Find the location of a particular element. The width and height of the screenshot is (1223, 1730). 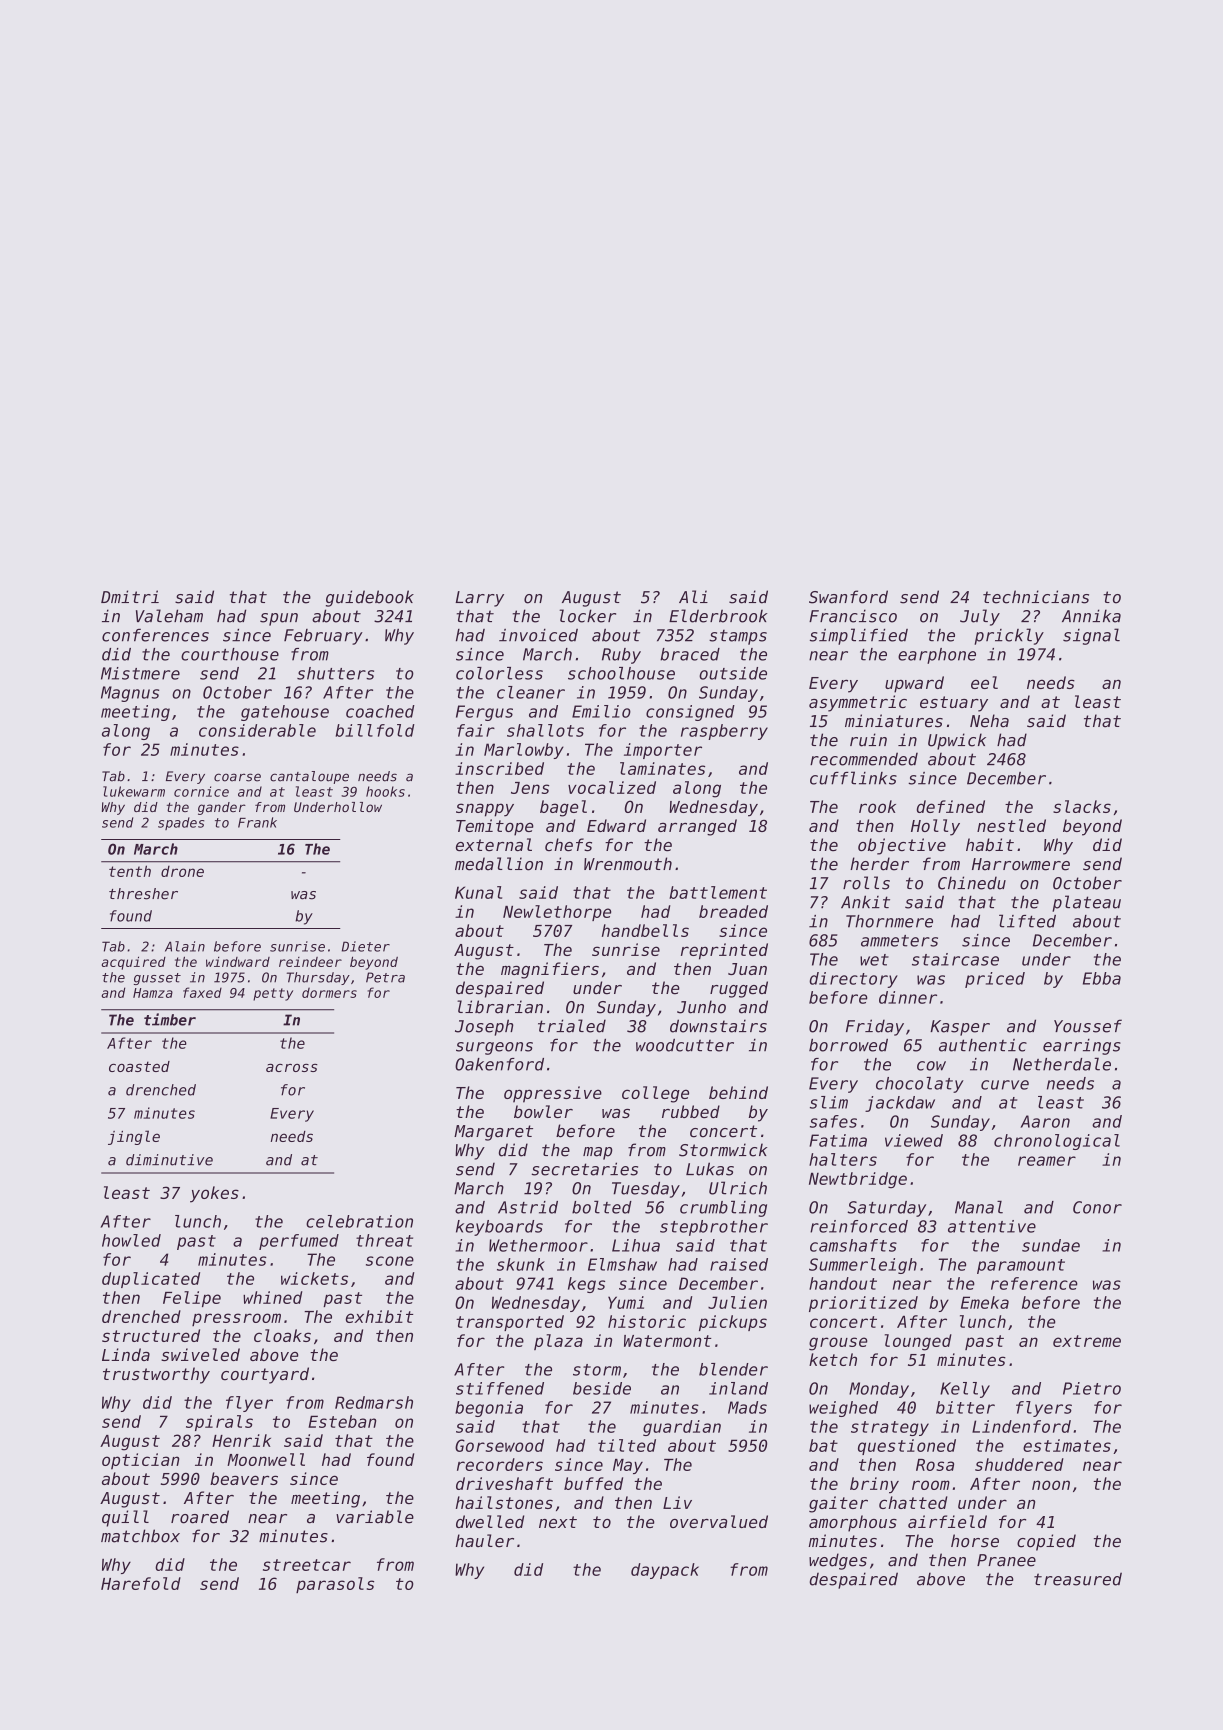

thresher is located at coordinates (143, 894).
